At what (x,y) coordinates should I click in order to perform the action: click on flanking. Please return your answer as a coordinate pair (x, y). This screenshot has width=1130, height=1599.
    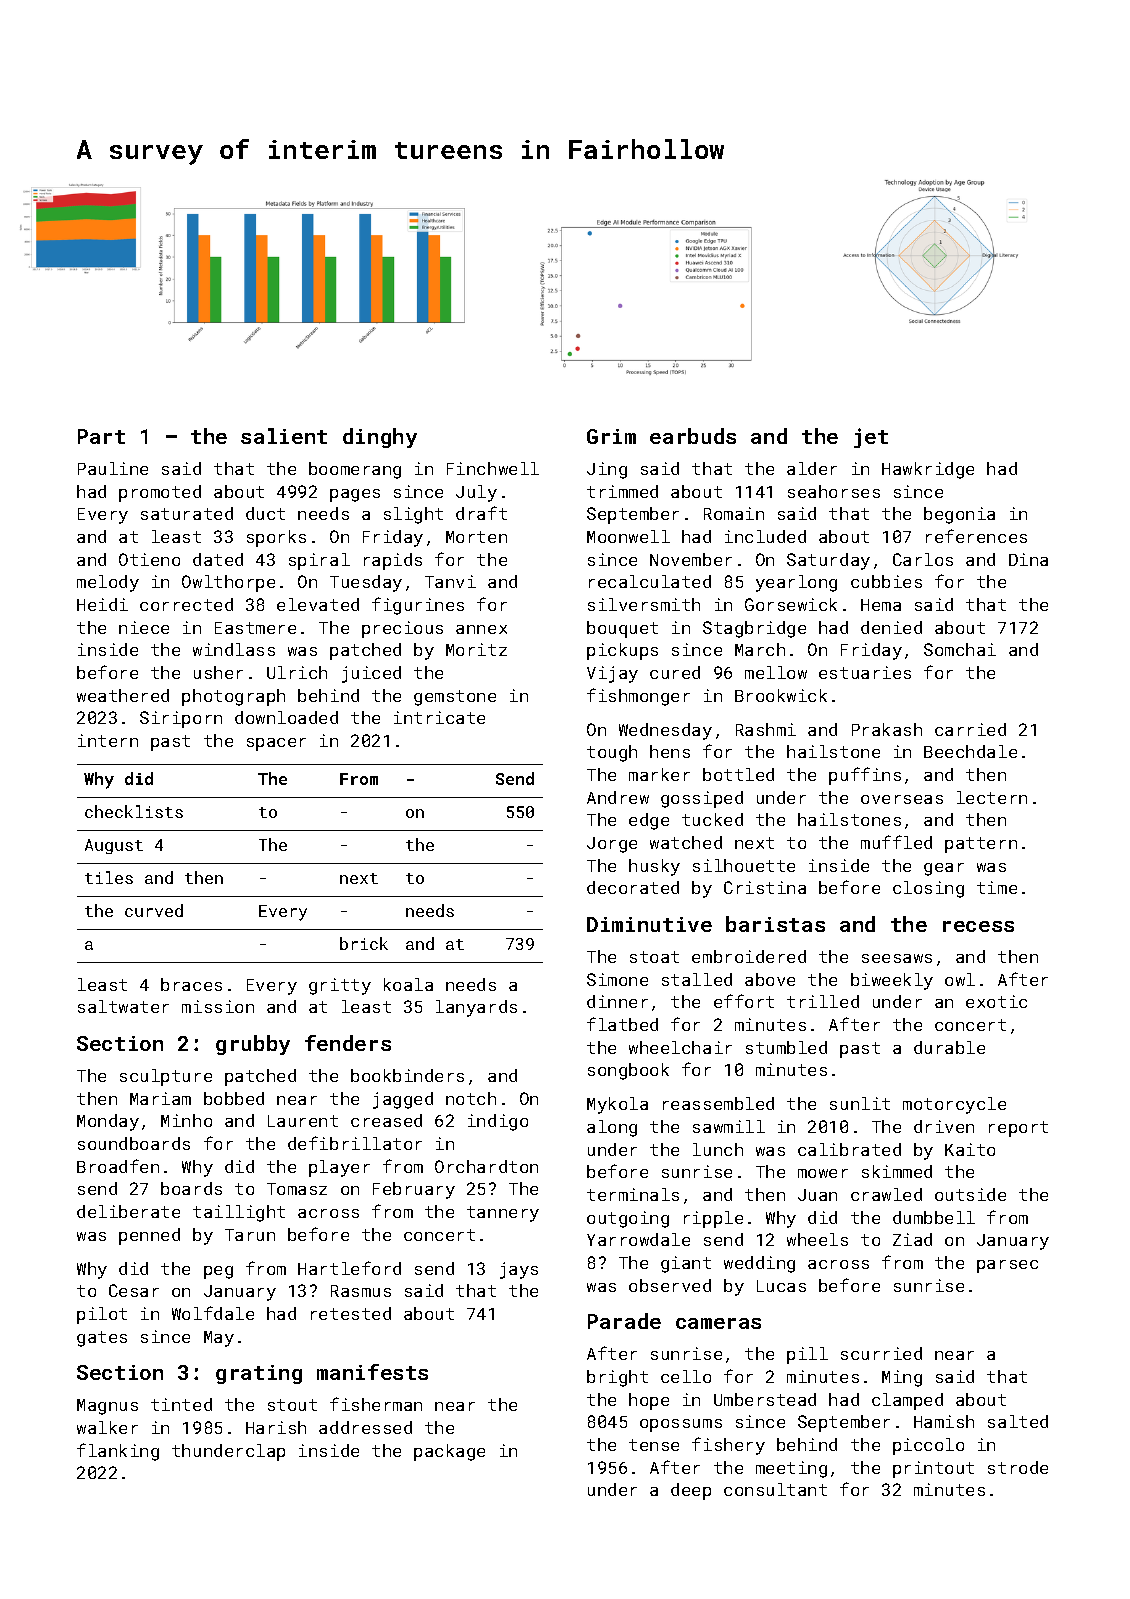
    Looking at the image, I should click on (118, 1452).
